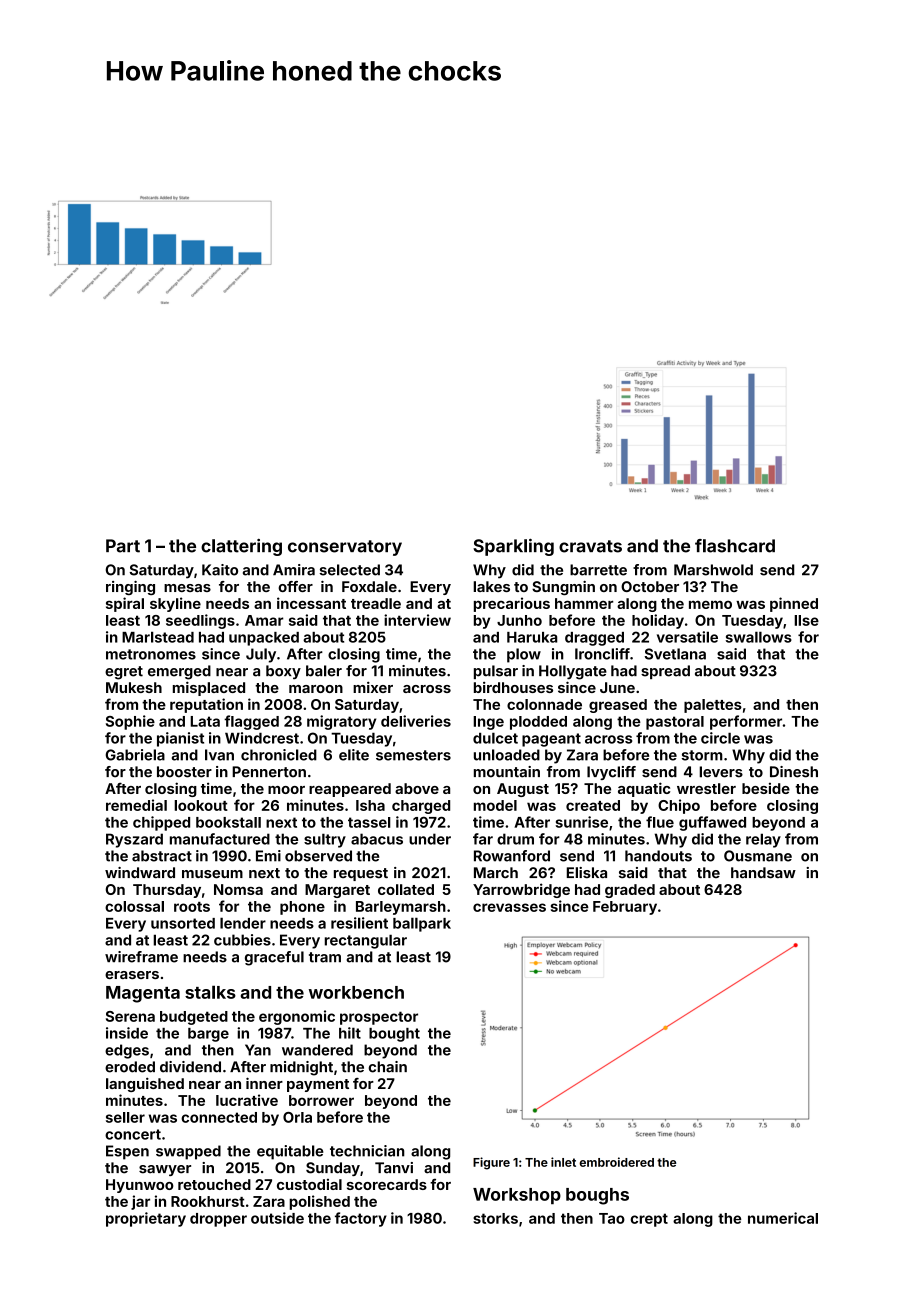 This screenshot has height=1308, width=924. I want to click on Amira, so click(294, 570).
